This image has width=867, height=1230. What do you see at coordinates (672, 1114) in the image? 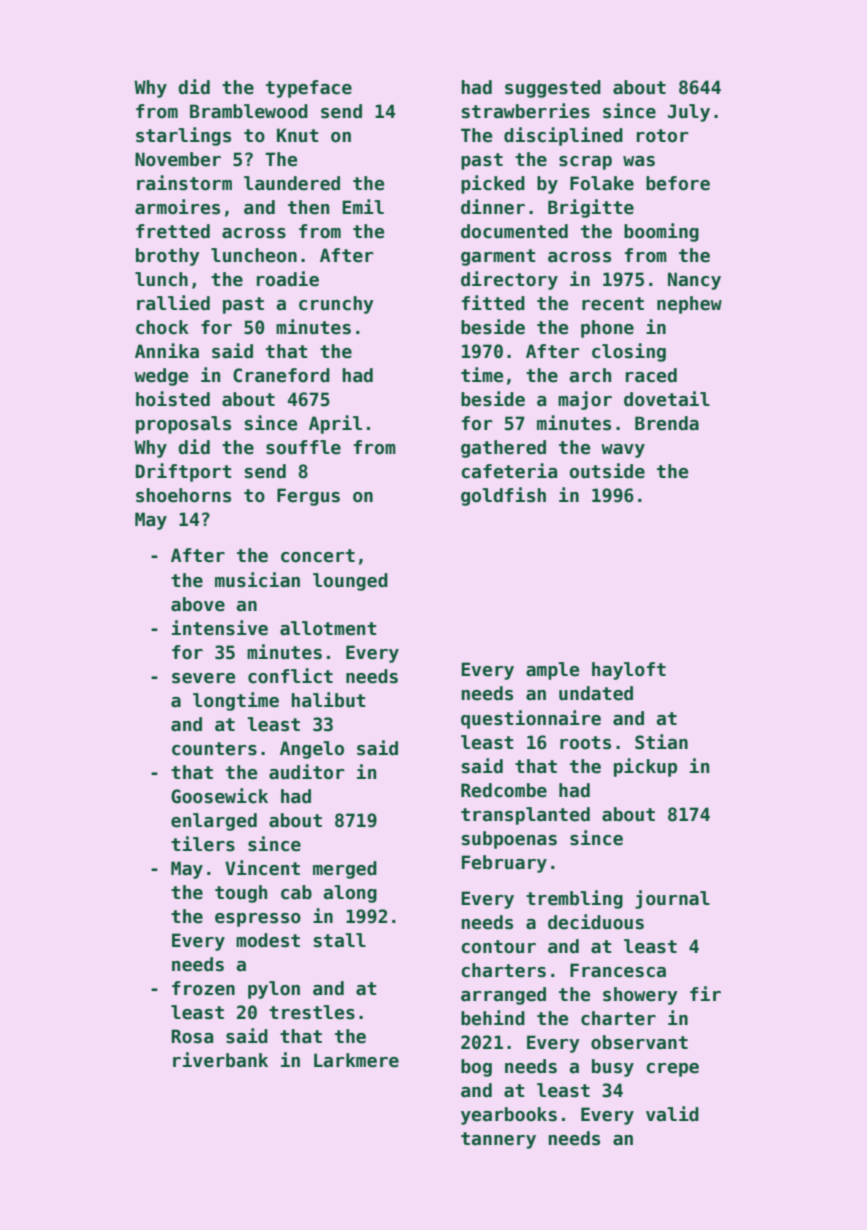
I see `valid` at bounding box center [672, 1114].
